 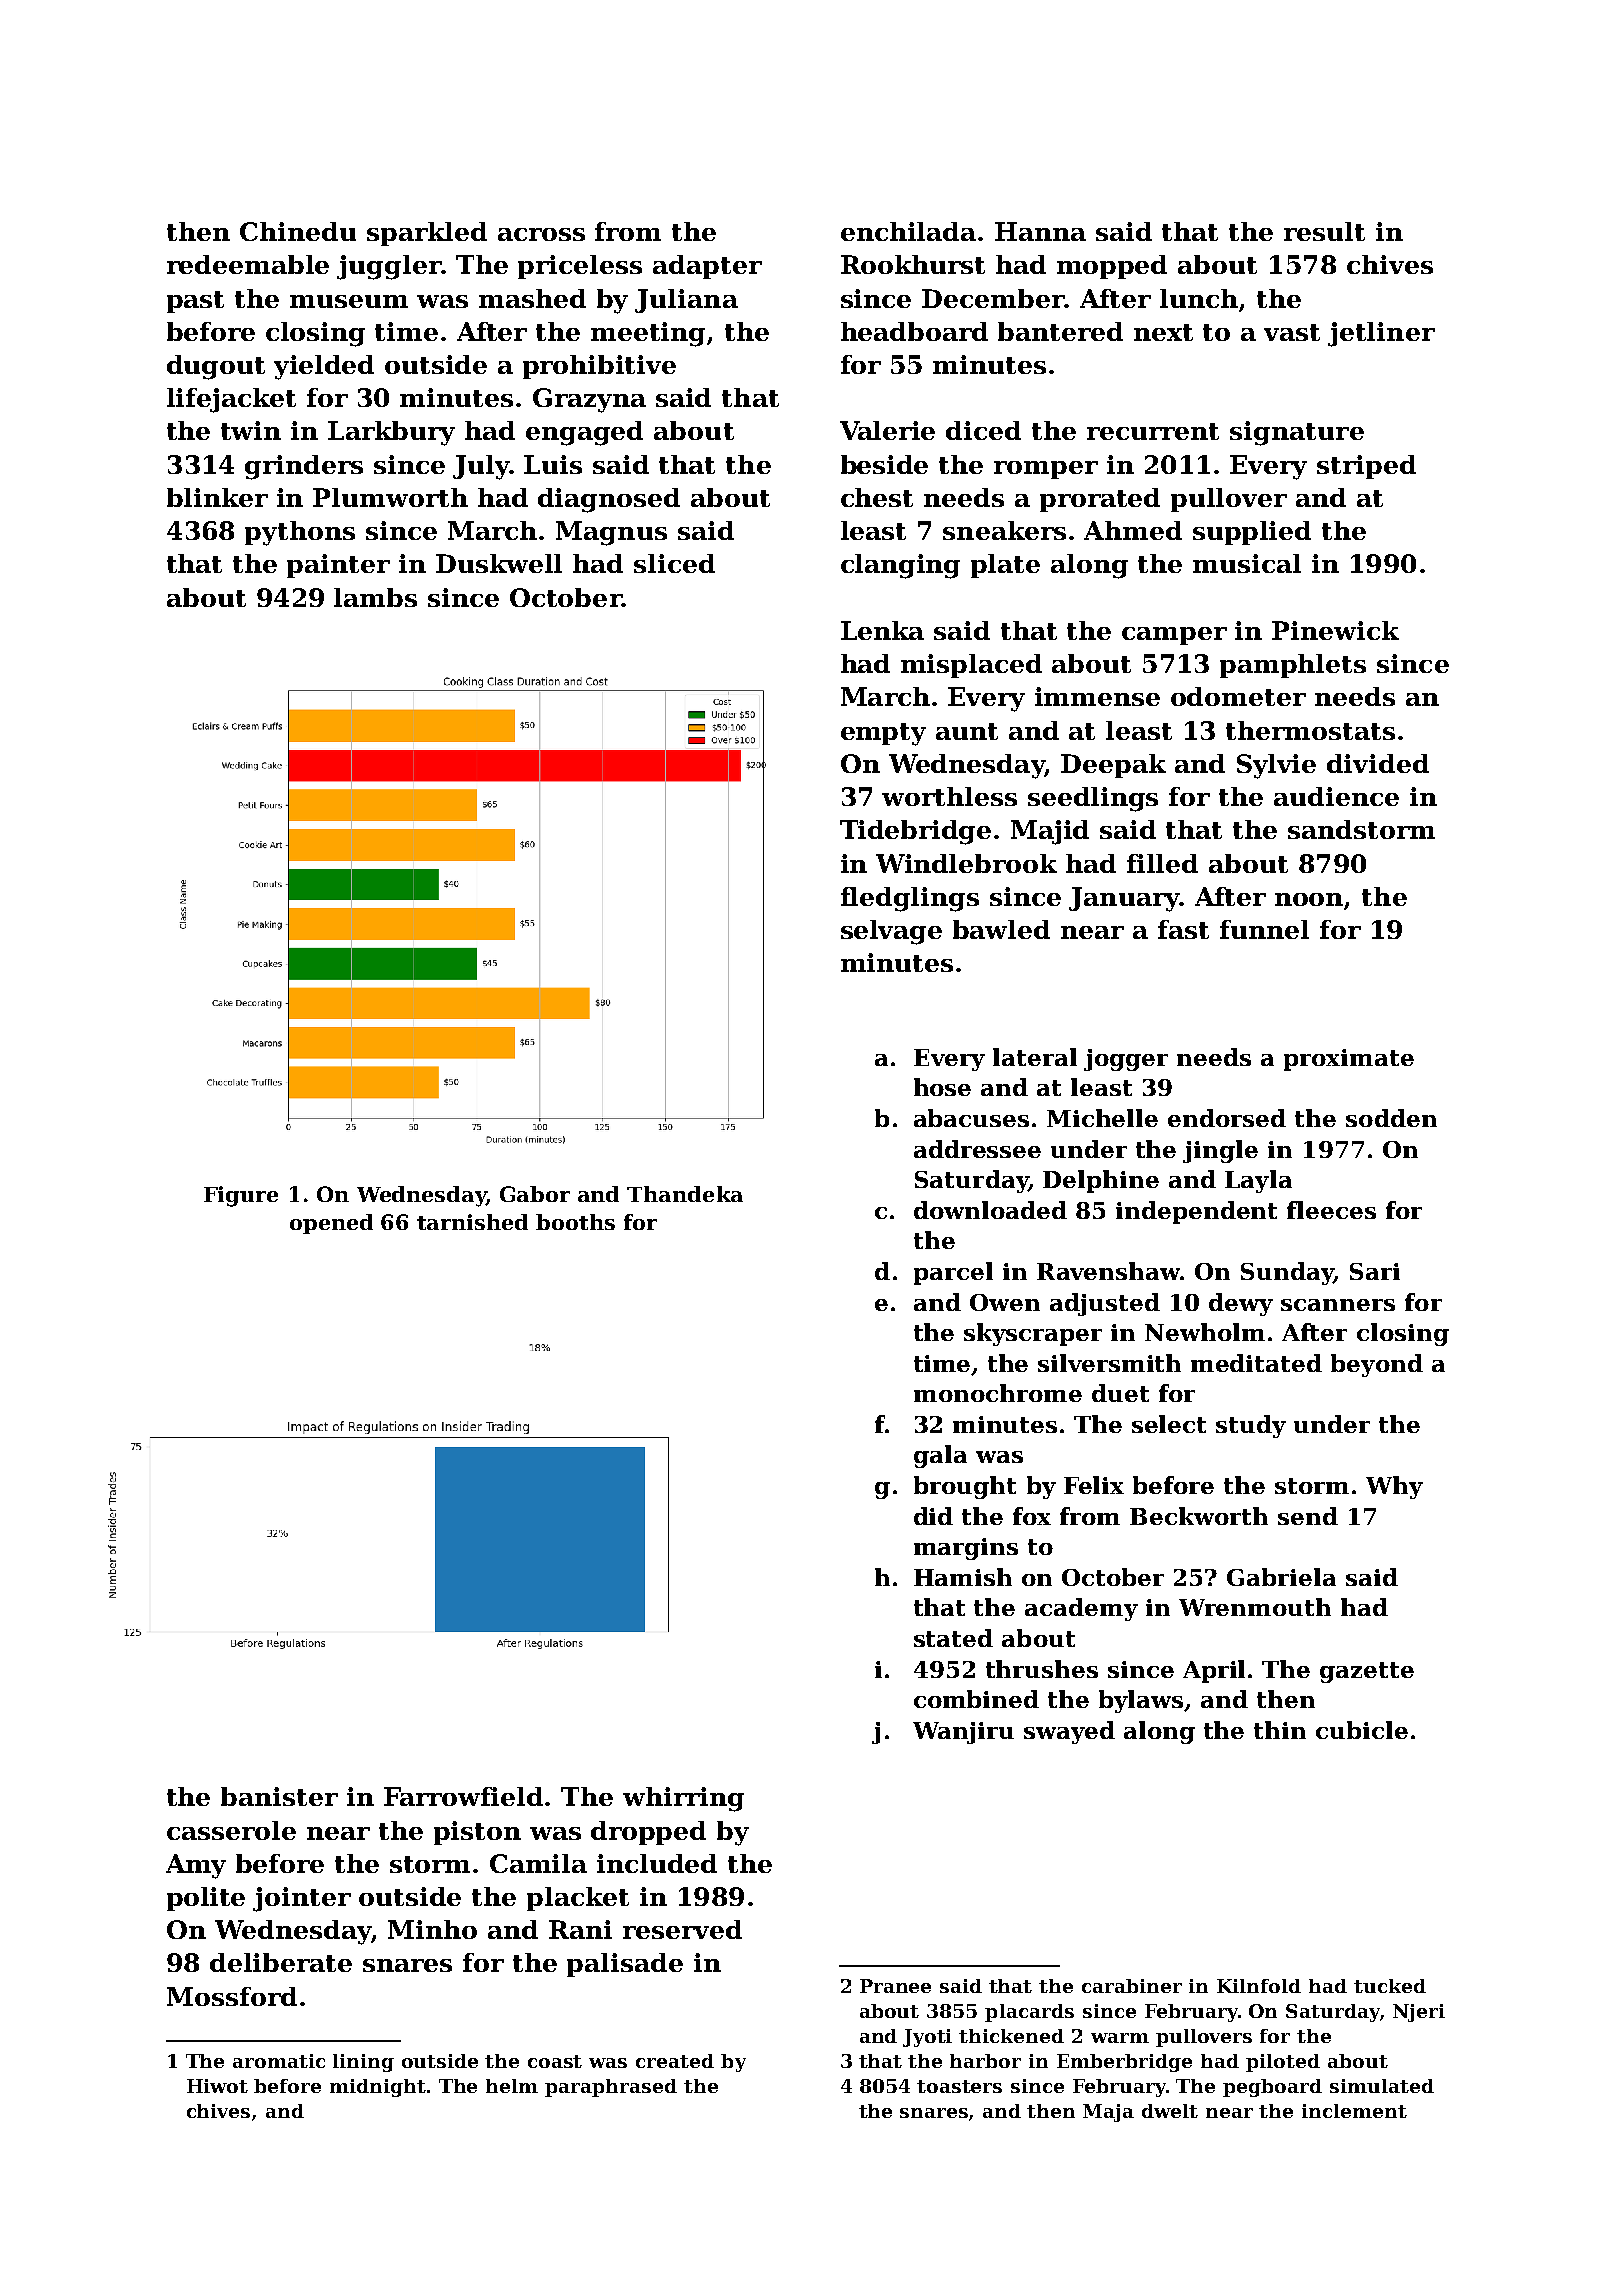 What do you see at coordinates (685, 1194) in the document?
I see `Thandeka` at bounding box center [685, 1194].
